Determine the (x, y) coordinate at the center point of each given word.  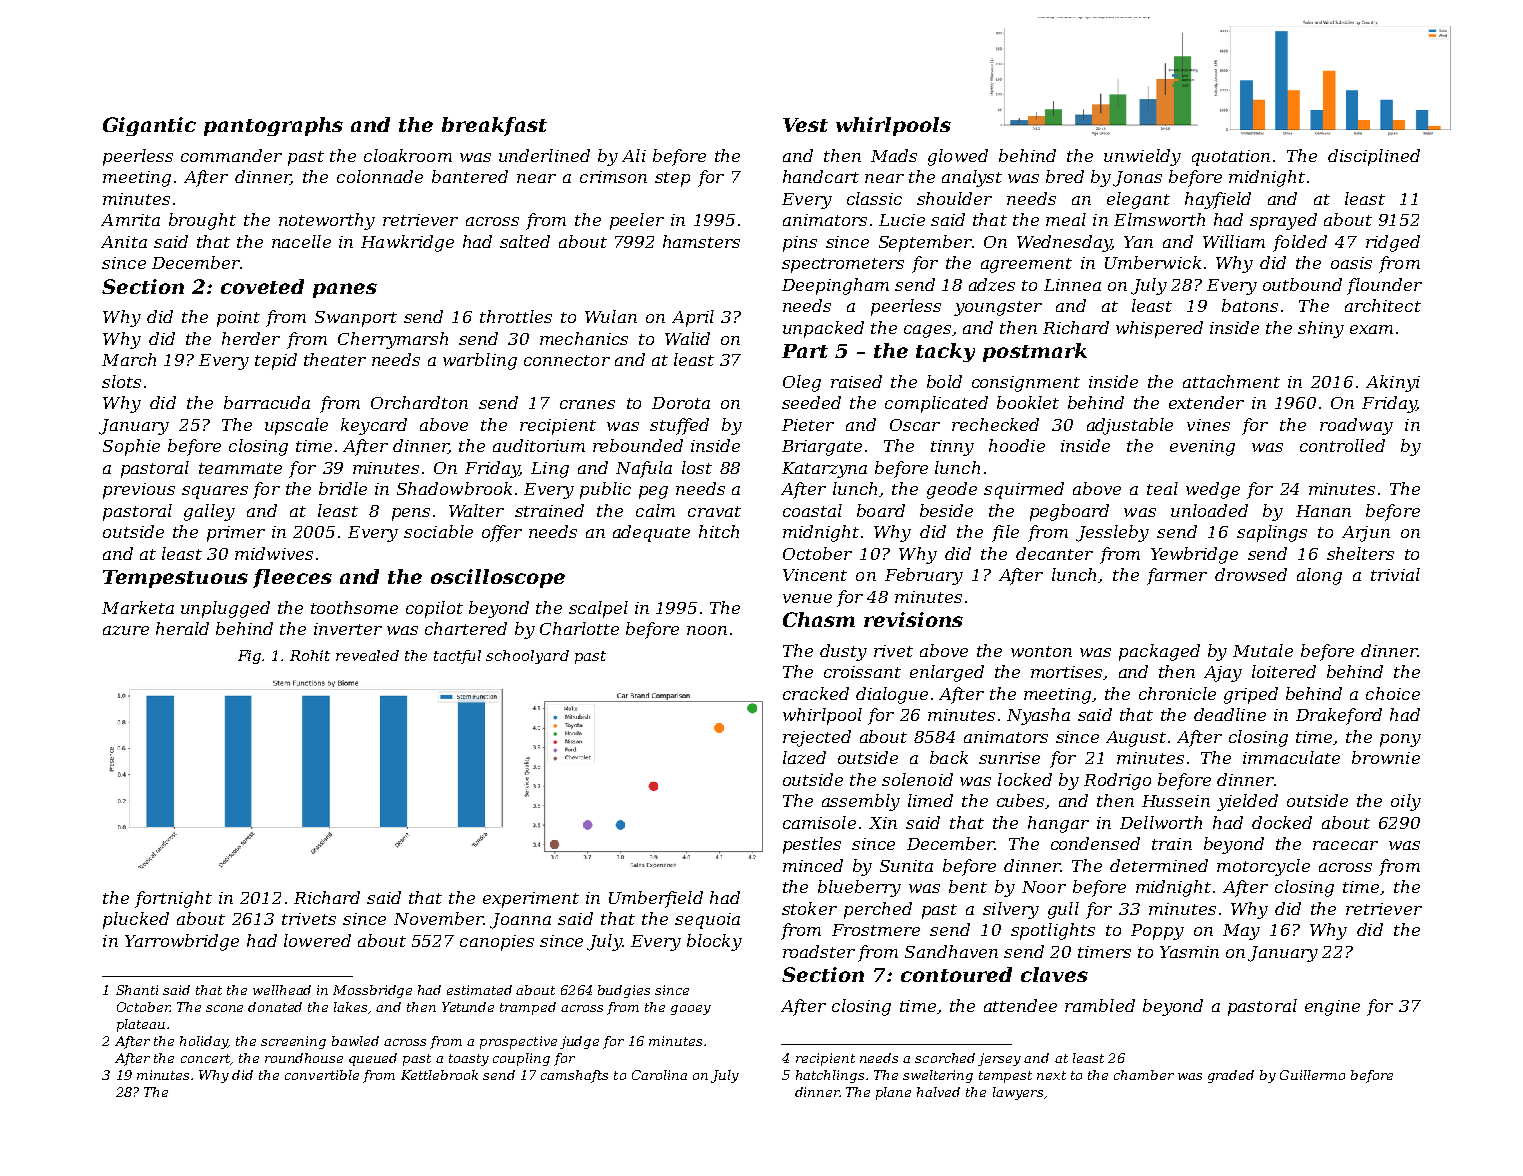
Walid (687, 338)
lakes (351, 1008)
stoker (809, 908)
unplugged (225, 609)
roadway (1356, 426)
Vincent (815, 575)
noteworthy (327, 221)
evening (1202, 448)
